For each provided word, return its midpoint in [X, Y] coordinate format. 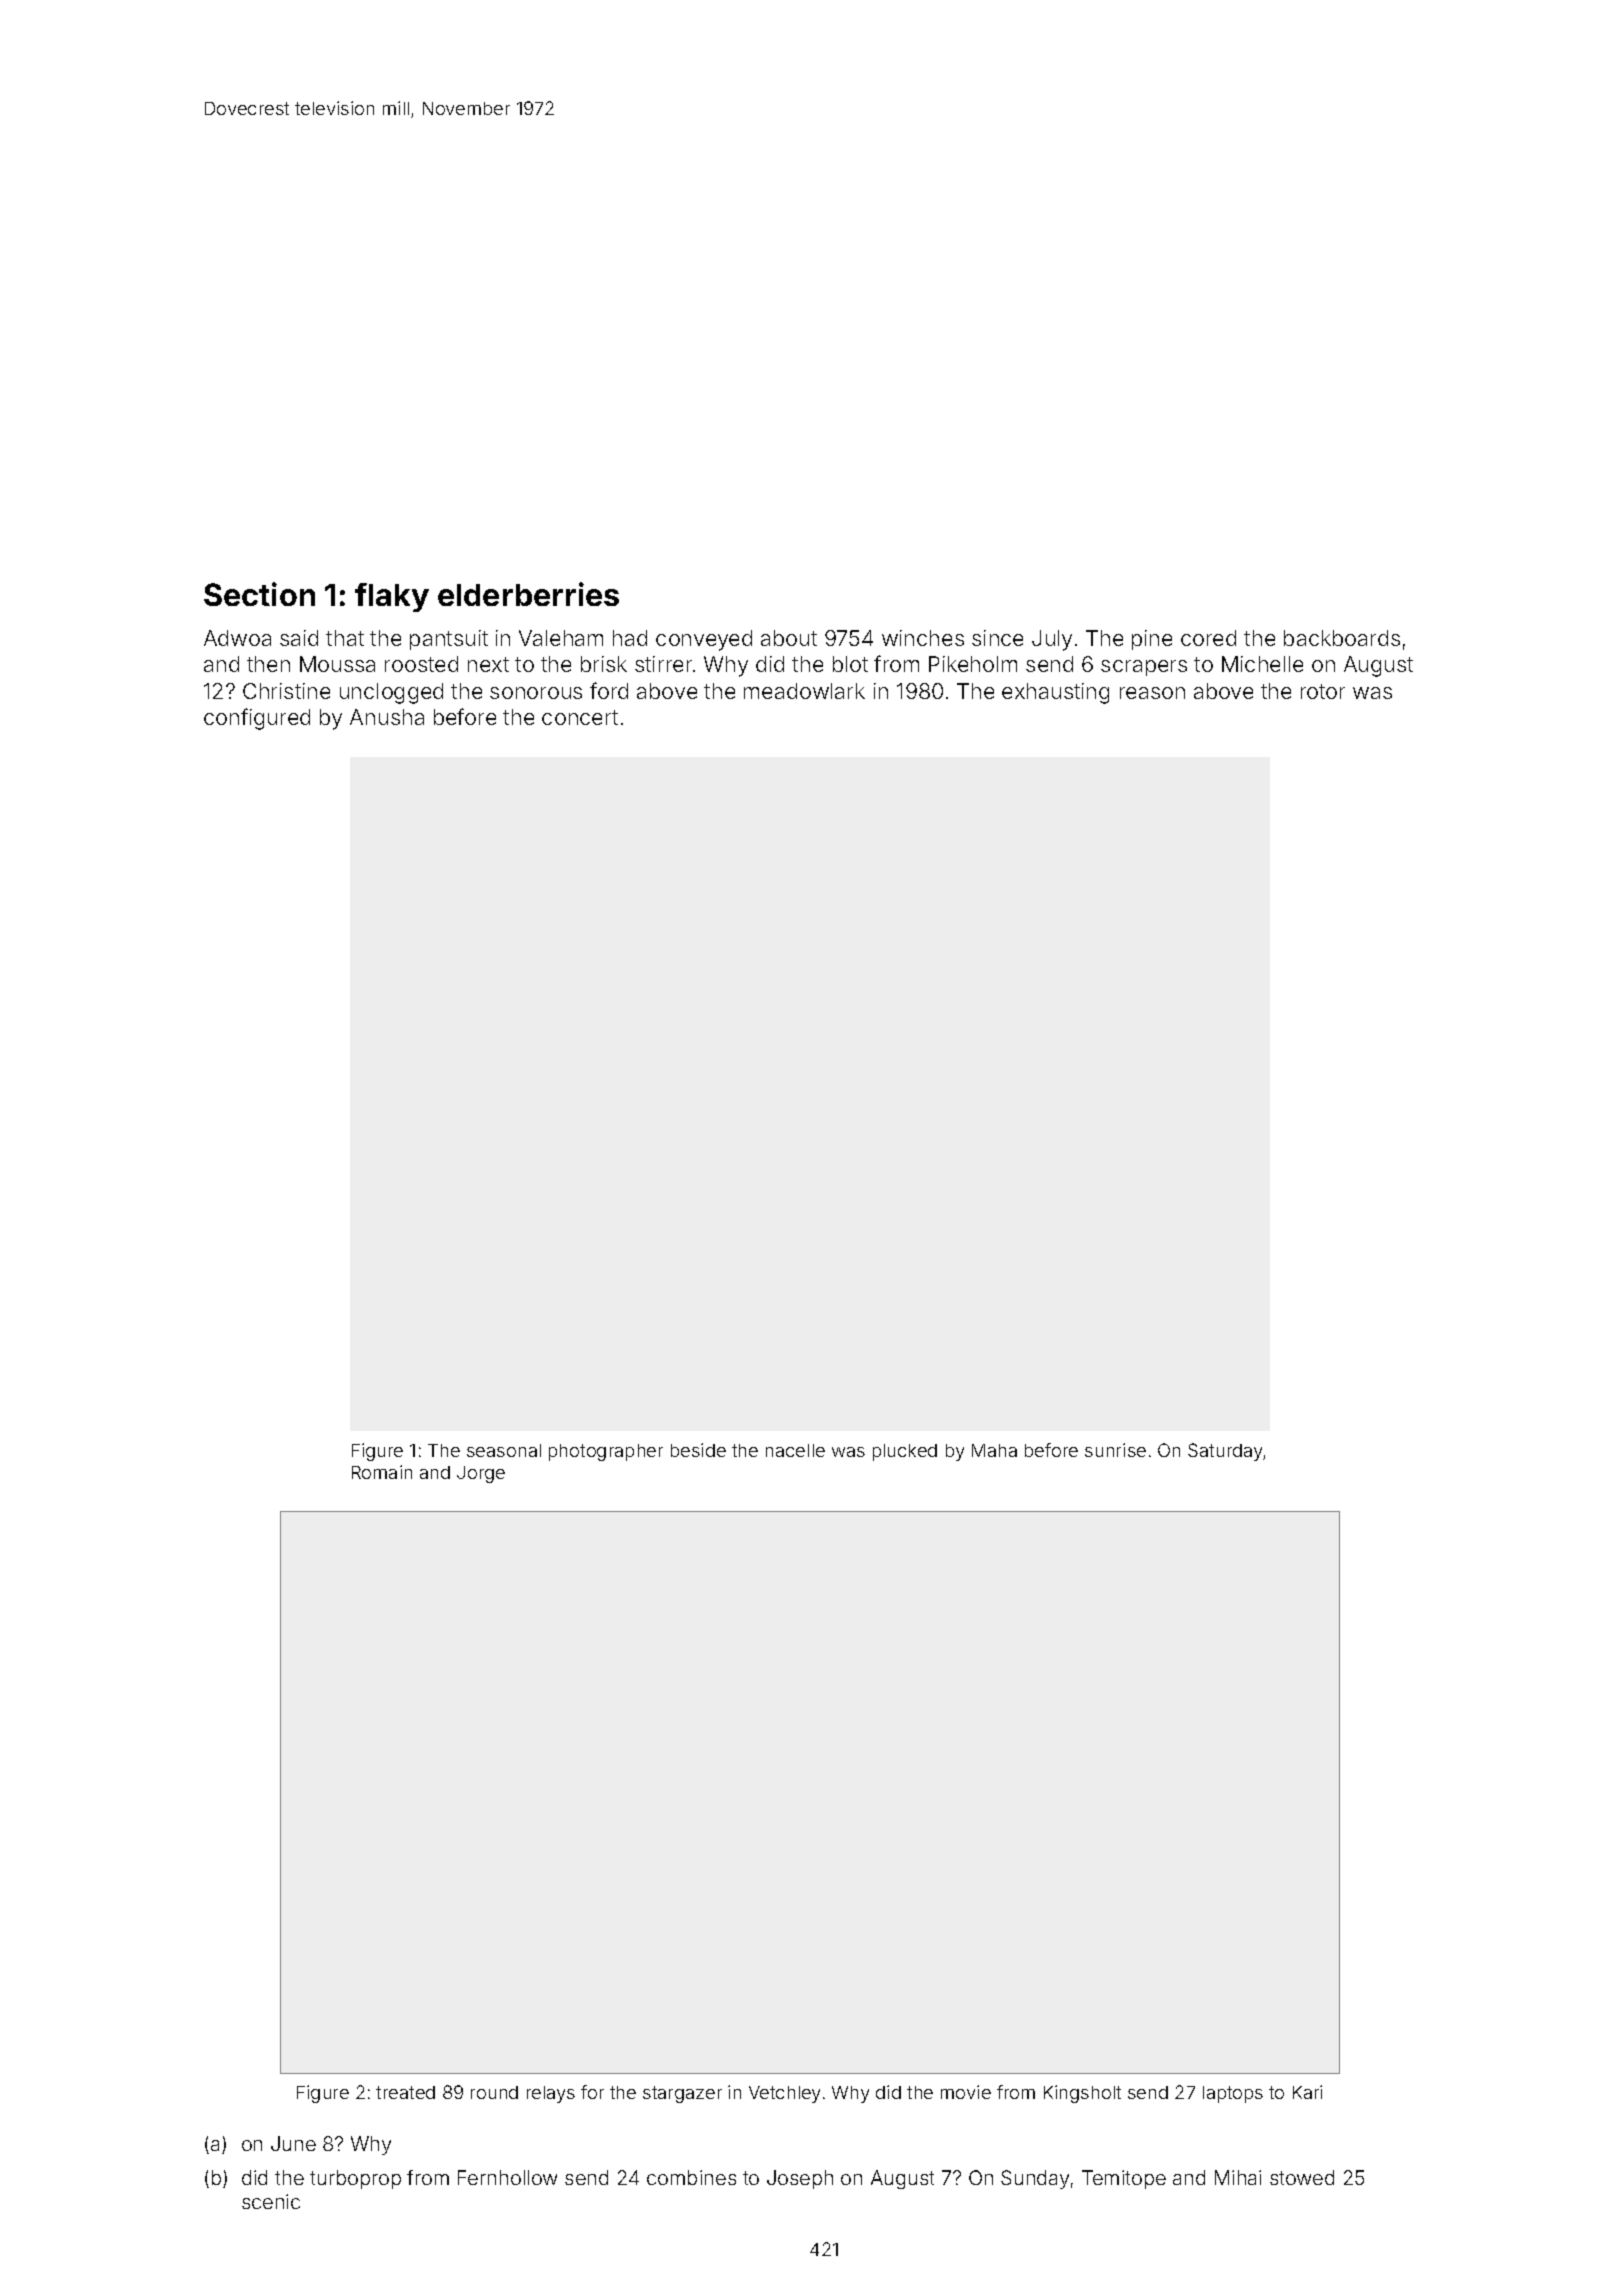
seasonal [504, 1450]
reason [1152, 693]
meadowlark [804, 691]
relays [551, 2094]
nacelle [795, 1450]
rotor [1323, 691]
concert [580, 717]
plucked [905, 1452]
